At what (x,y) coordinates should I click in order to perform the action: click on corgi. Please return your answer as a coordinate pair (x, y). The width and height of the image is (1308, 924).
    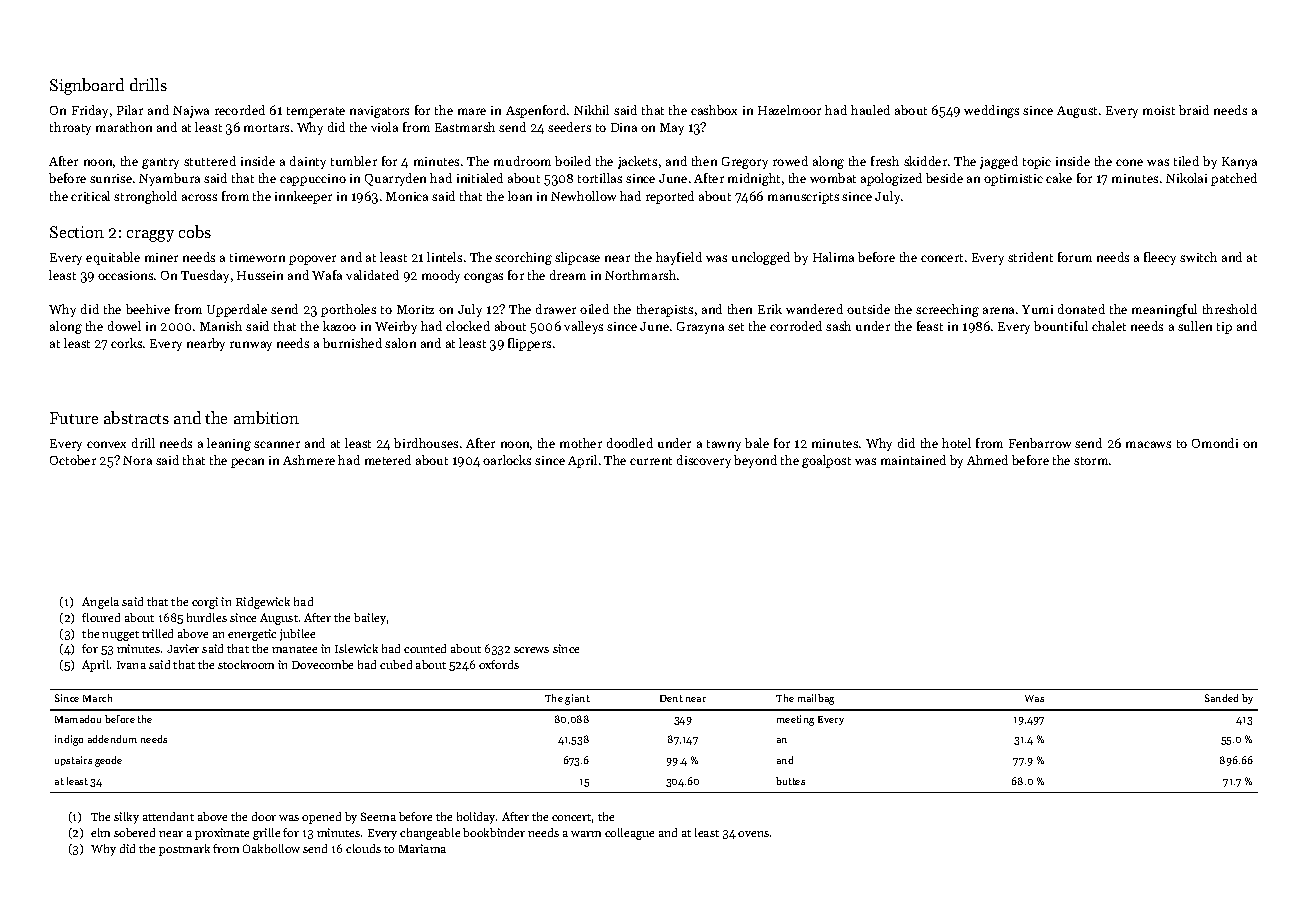
    Looking at the image, I should click on (205, 603).
